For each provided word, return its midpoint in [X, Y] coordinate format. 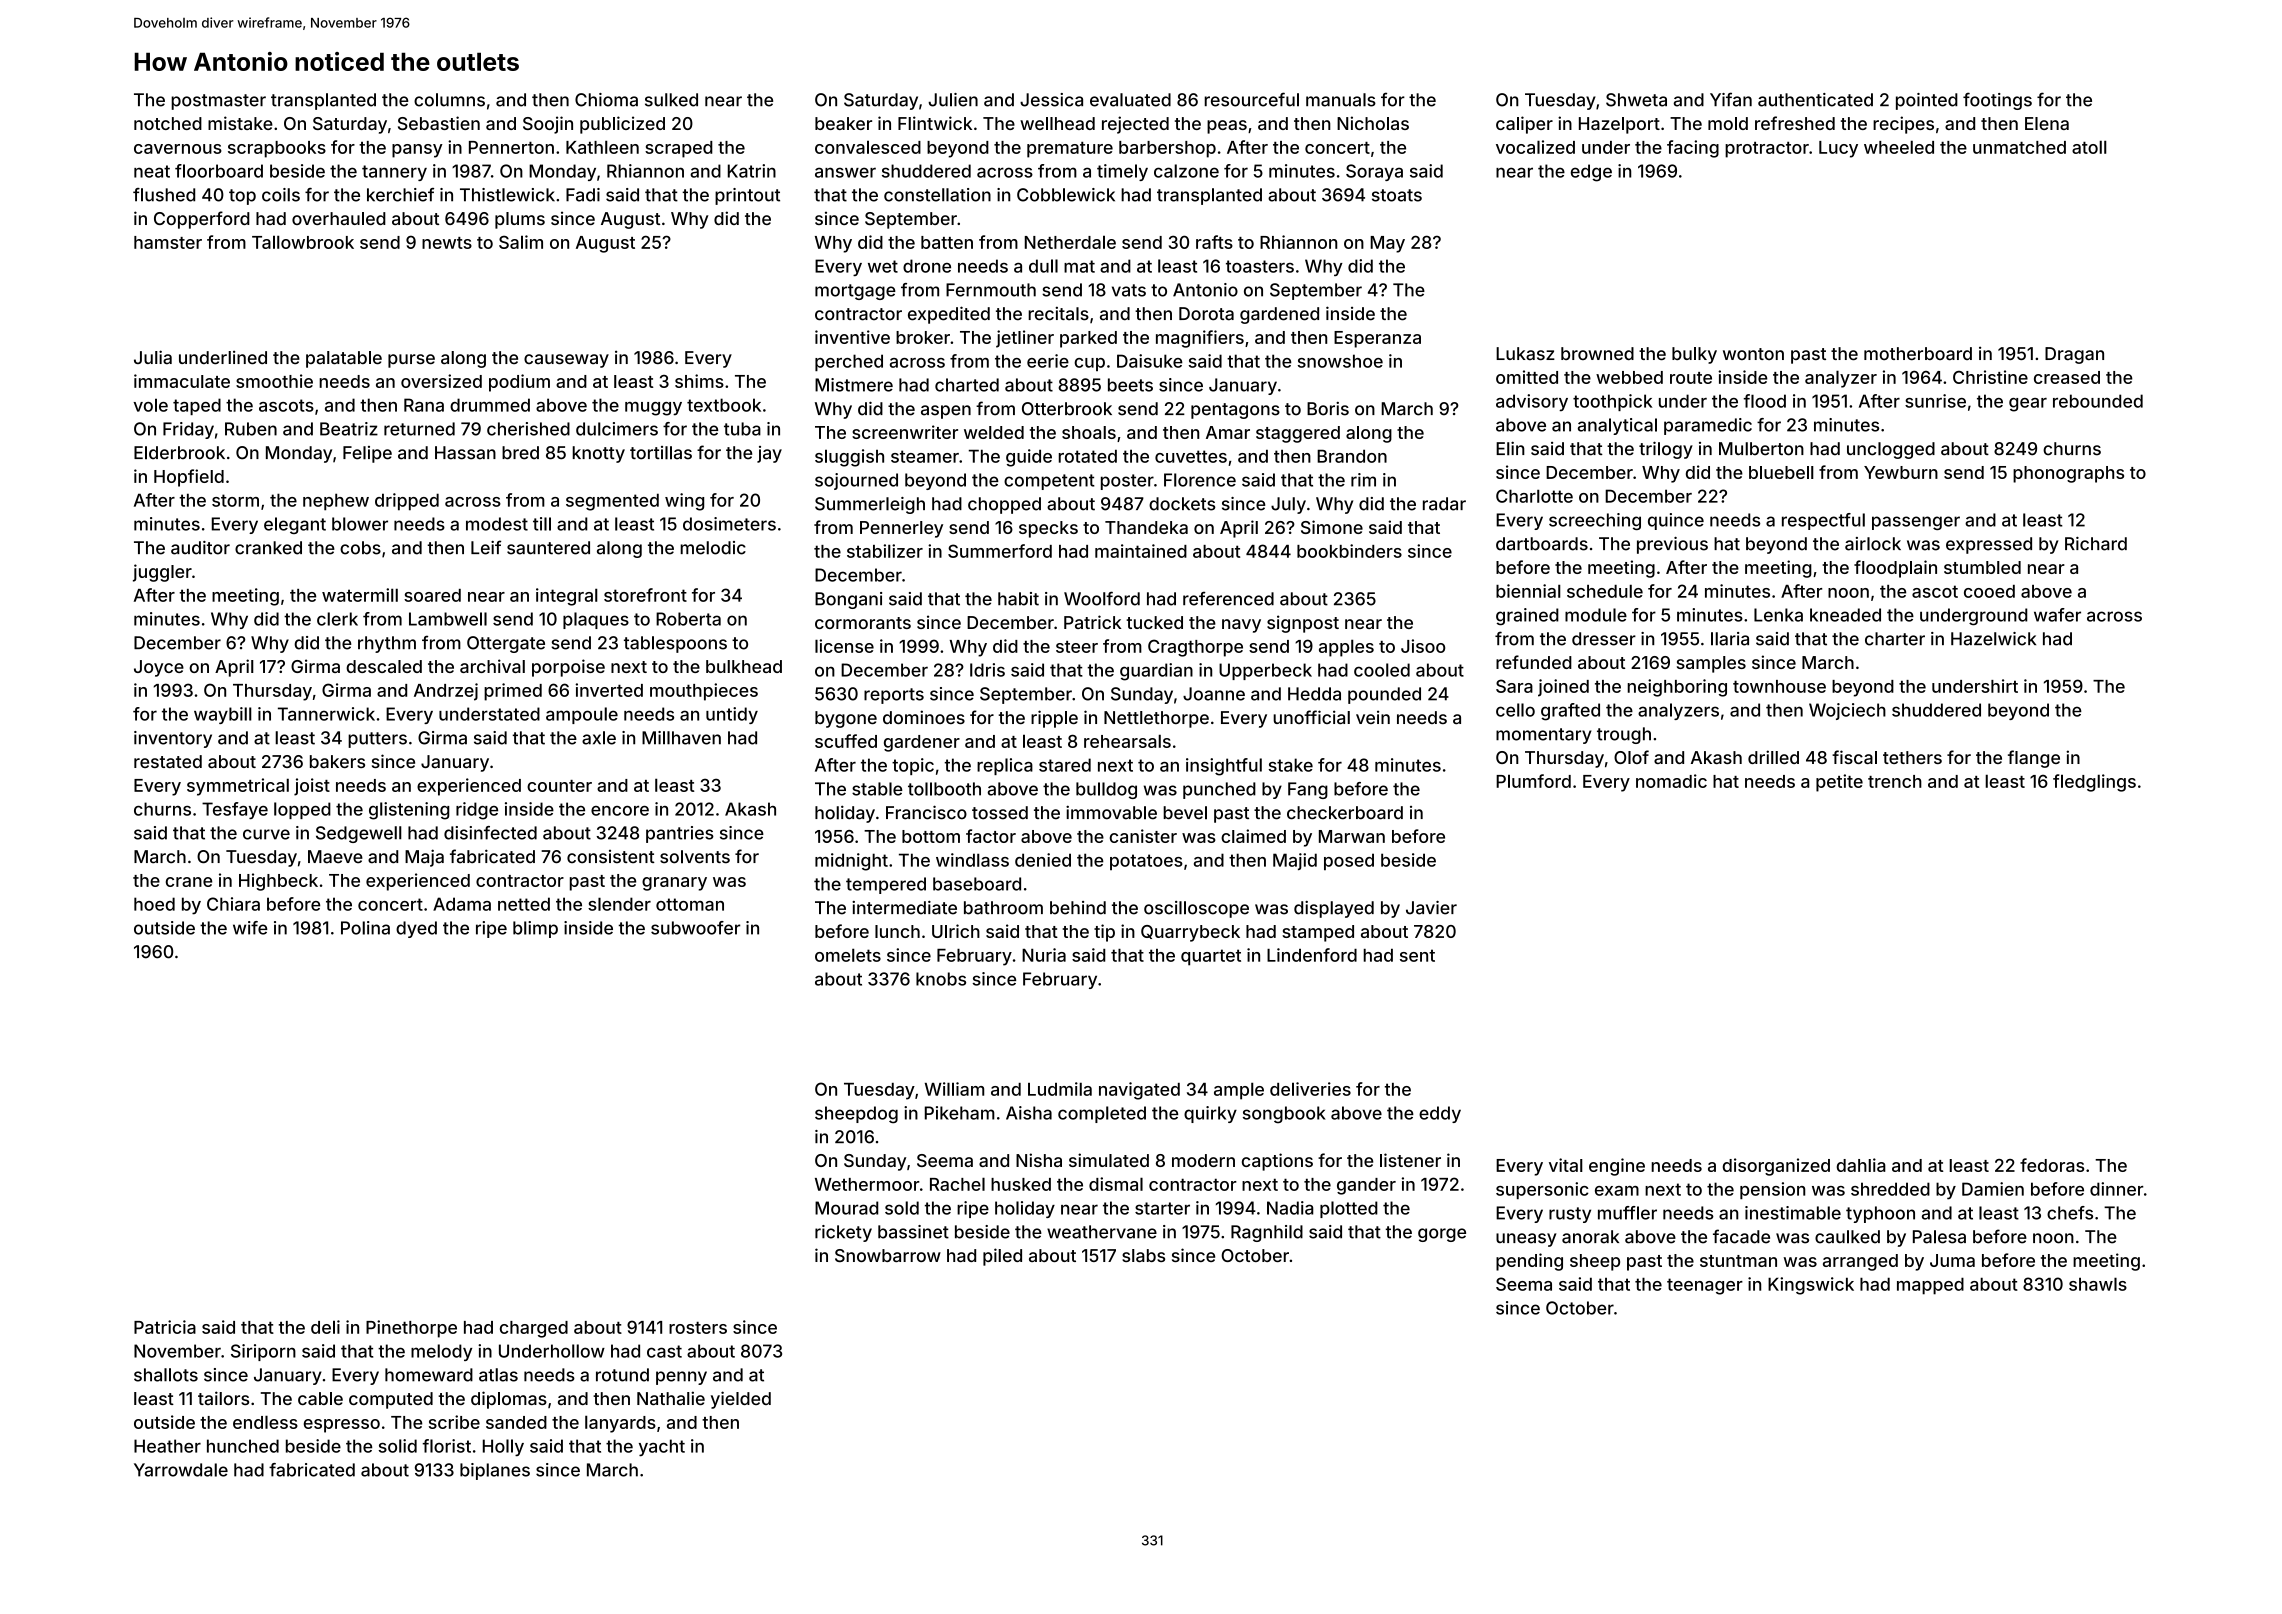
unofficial [1311, 717]
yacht [662, 1447]
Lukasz [1525, 353]
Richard [2096, 544]
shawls [2098, 1284]
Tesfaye [235, 810]
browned [1597, 353]
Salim [521, 242]
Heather [167, 1446]
